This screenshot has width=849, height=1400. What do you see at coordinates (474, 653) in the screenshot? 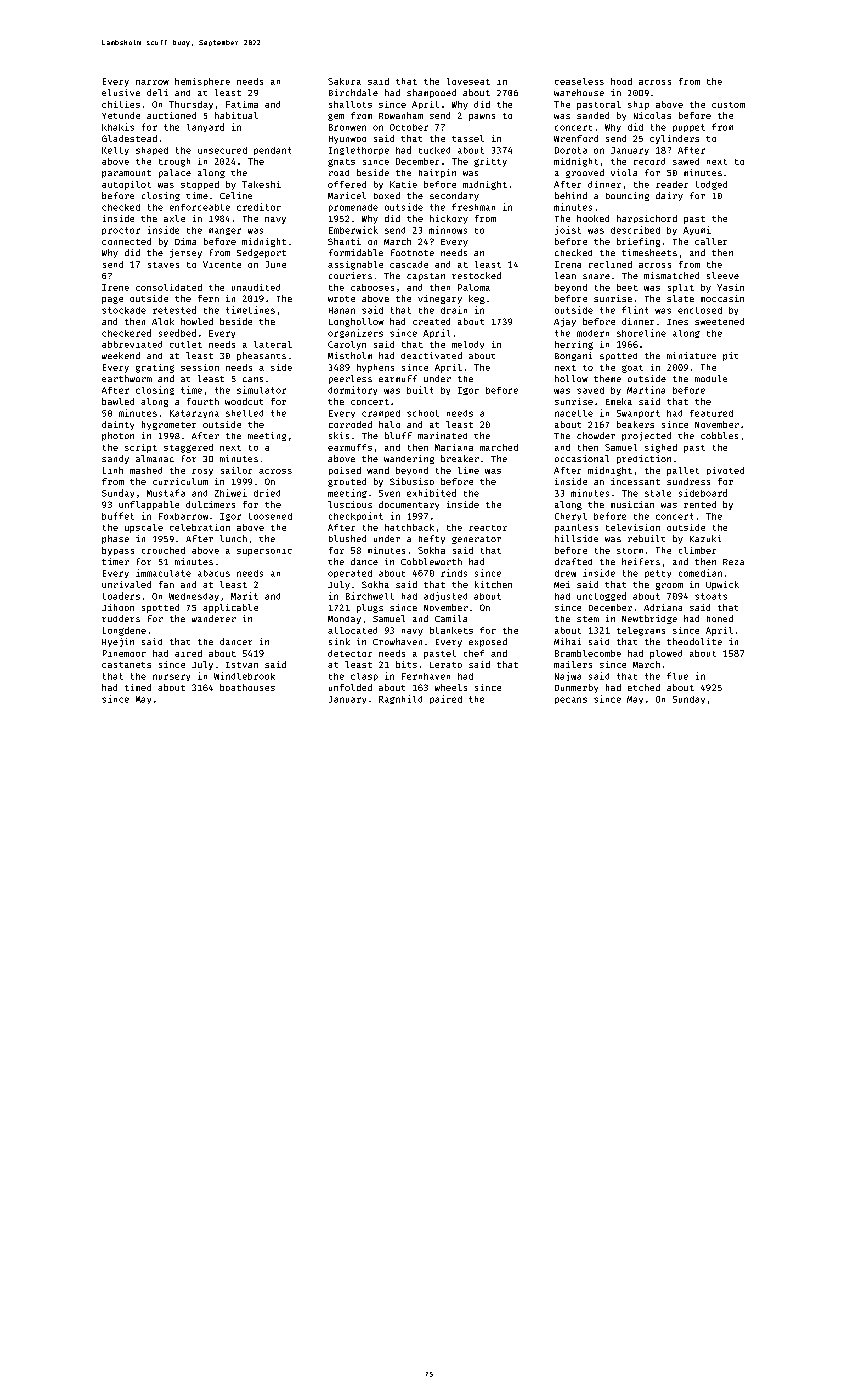
I see `chef` at bounding box center [474, 653].
